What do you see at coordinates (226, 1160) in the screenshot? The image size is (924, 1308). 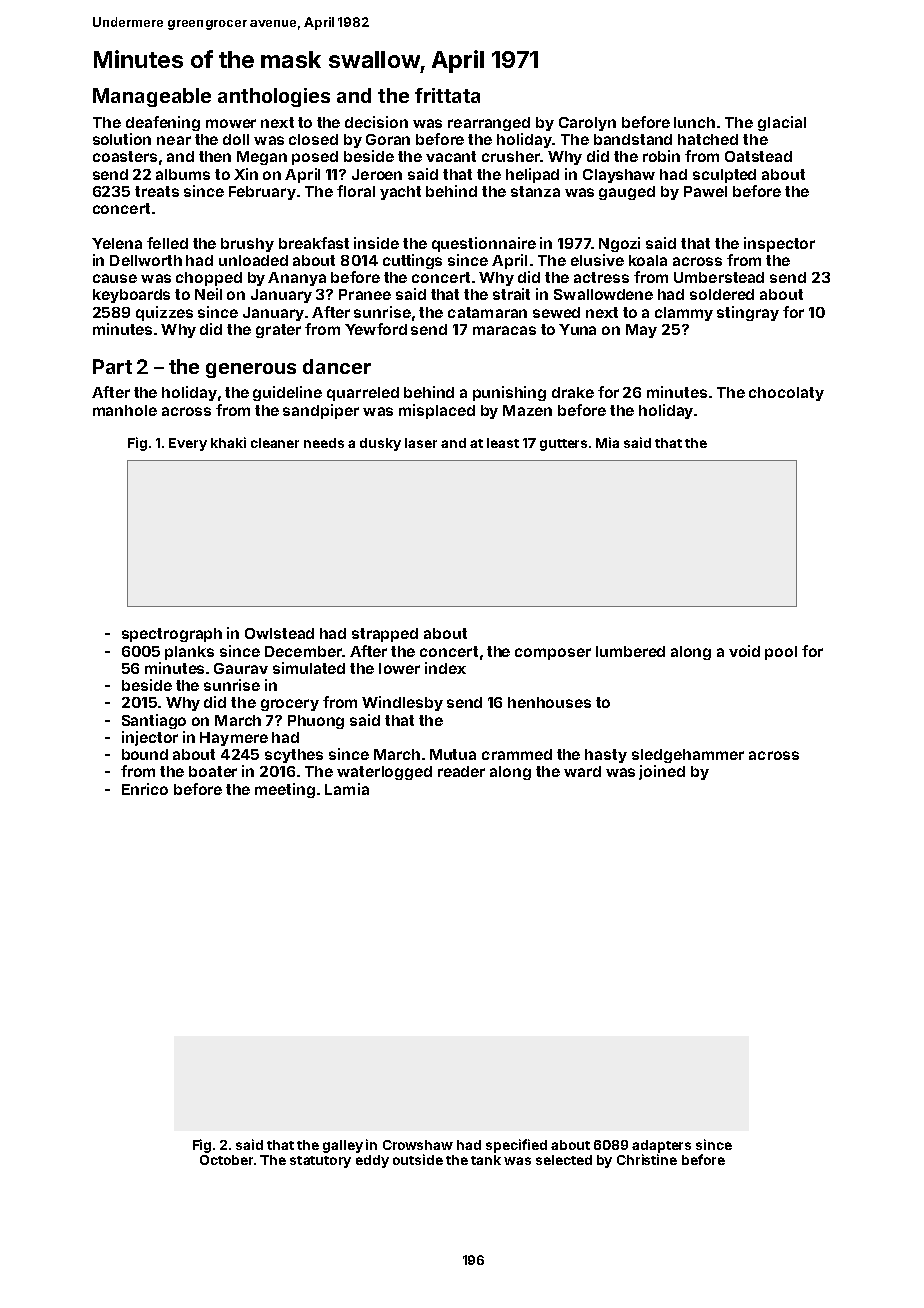 I see `October` at bounding box center [226, 1160].
